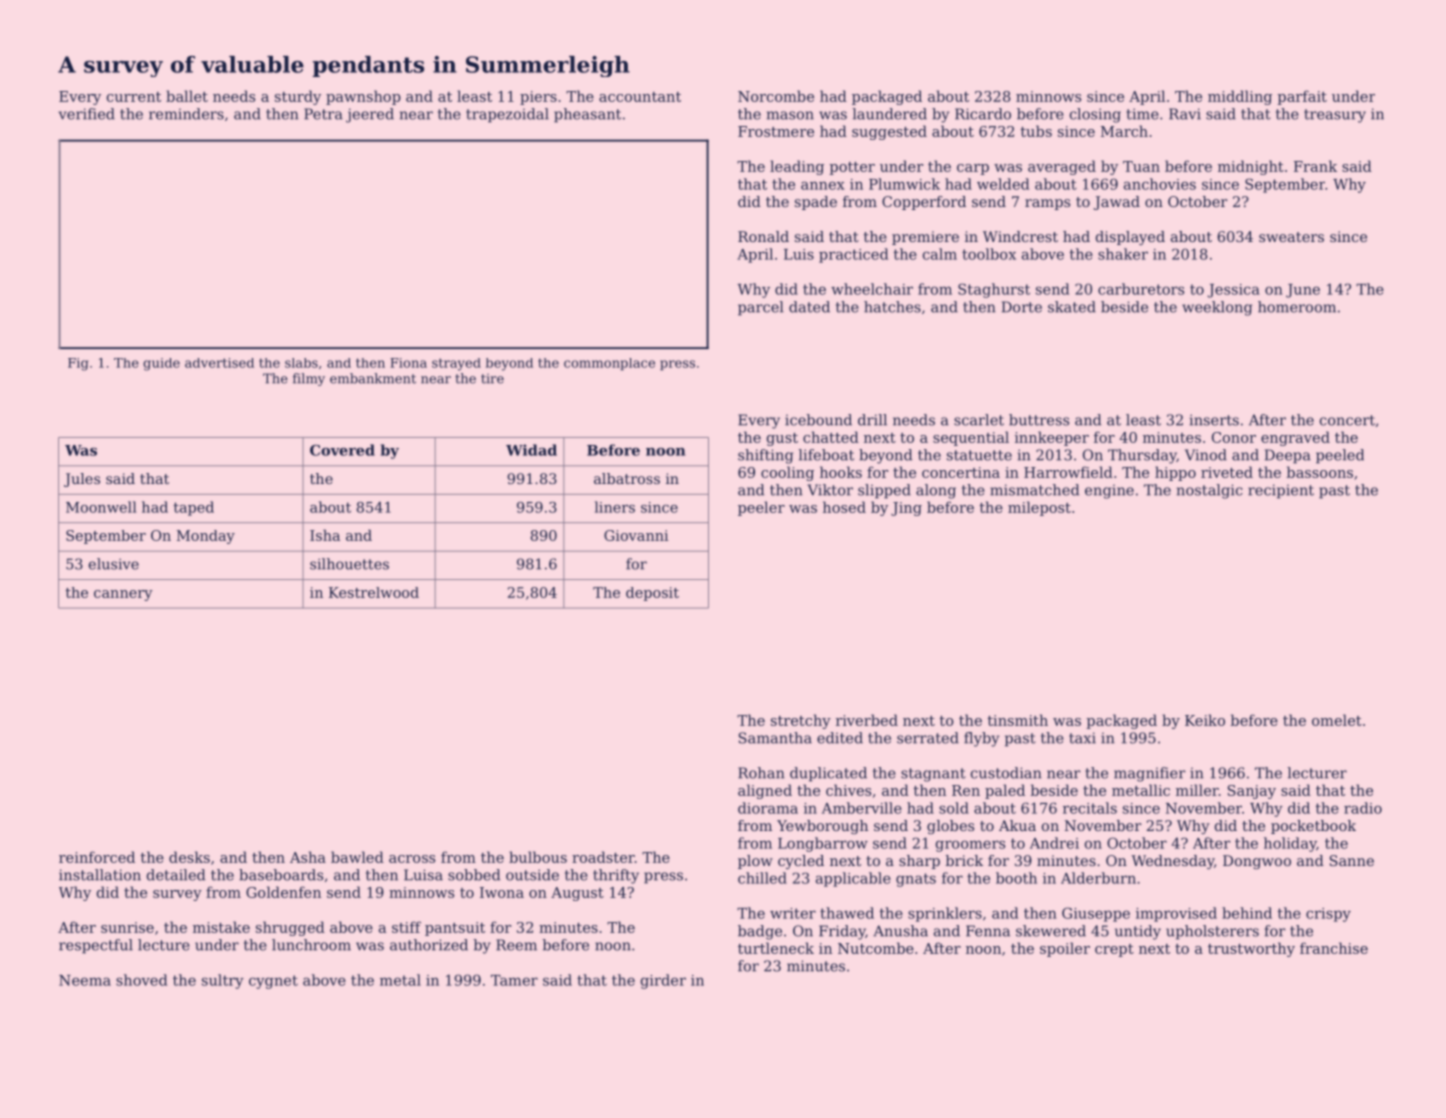 The image size is (1446, 1118). I want to click on Norcombe, so click(776, 96).
